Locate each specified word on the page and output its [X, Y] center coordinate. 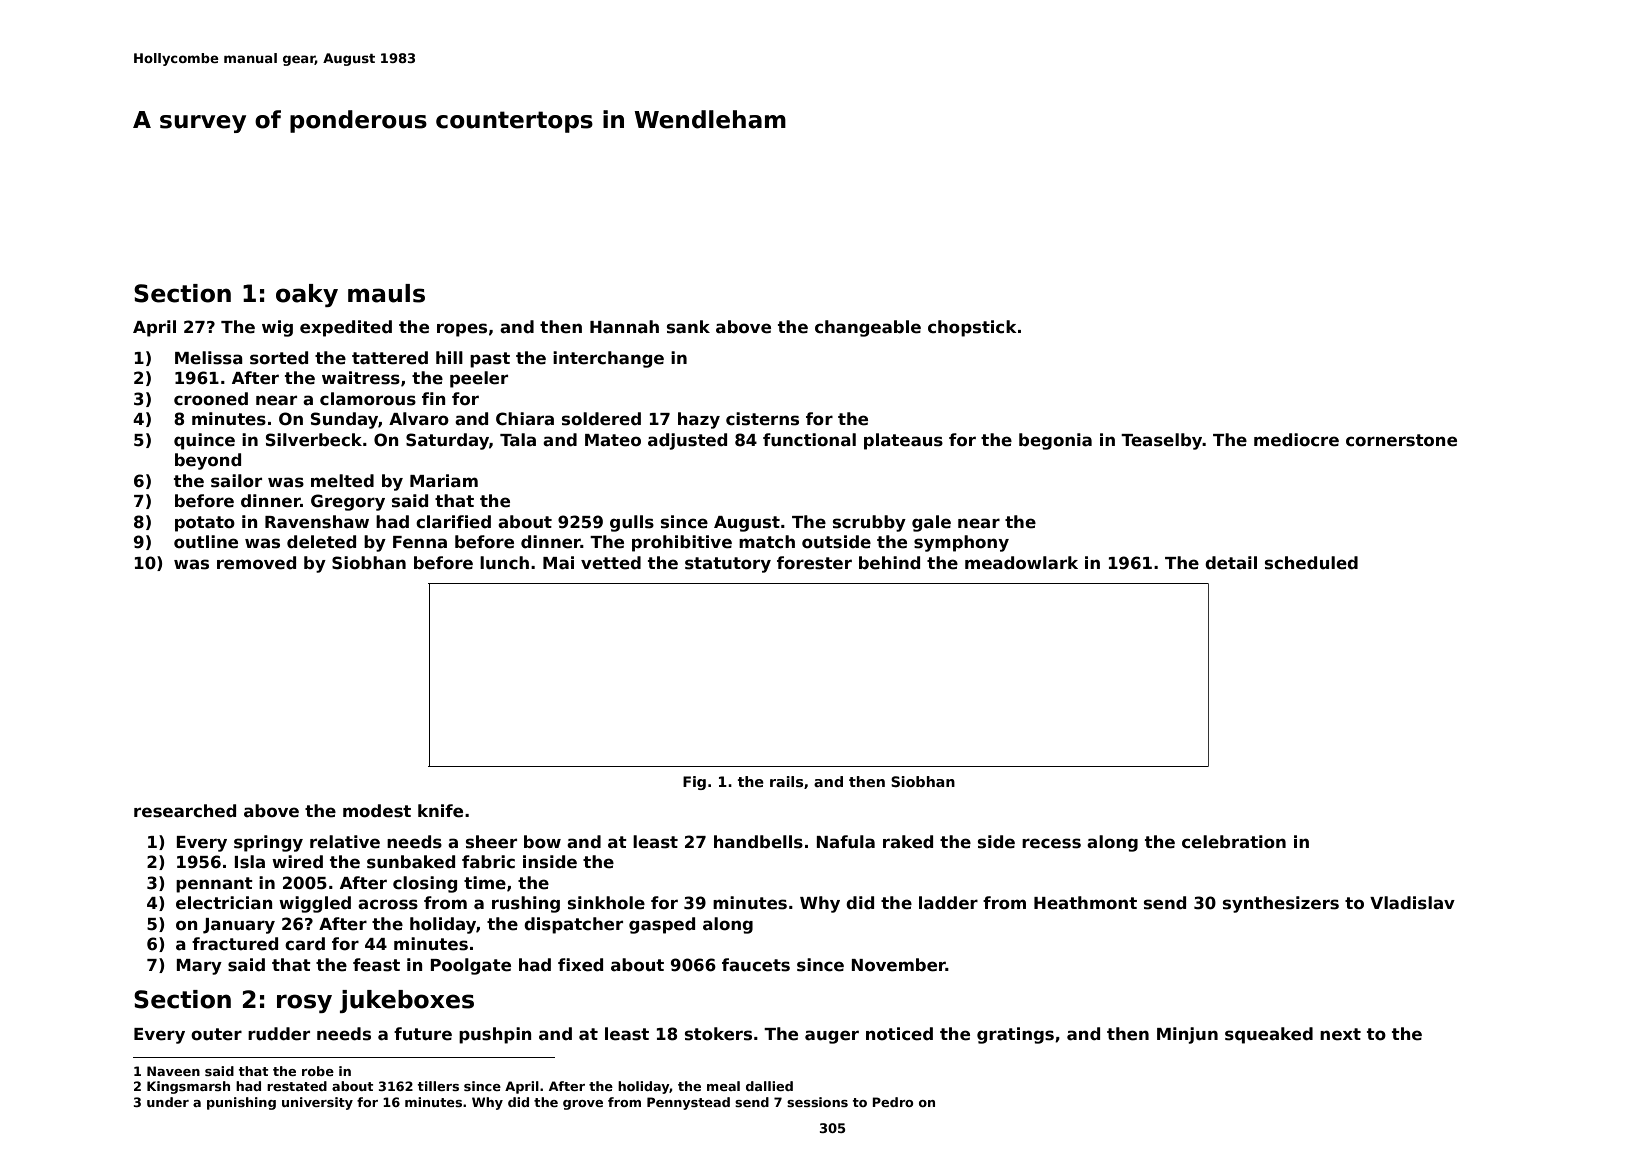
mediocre [1296, 440]
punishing [241, 1103]
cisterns [762, 419]
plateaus [903, 441]
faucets [756, 965]
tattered [390, 358]
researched [185, 811]
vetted [611, 563]
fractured [235, 944]
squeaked [1269, 1035]
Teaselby [1162, 441]
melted [342, 481]
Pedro [893, 1102]
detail [1231, 563]
